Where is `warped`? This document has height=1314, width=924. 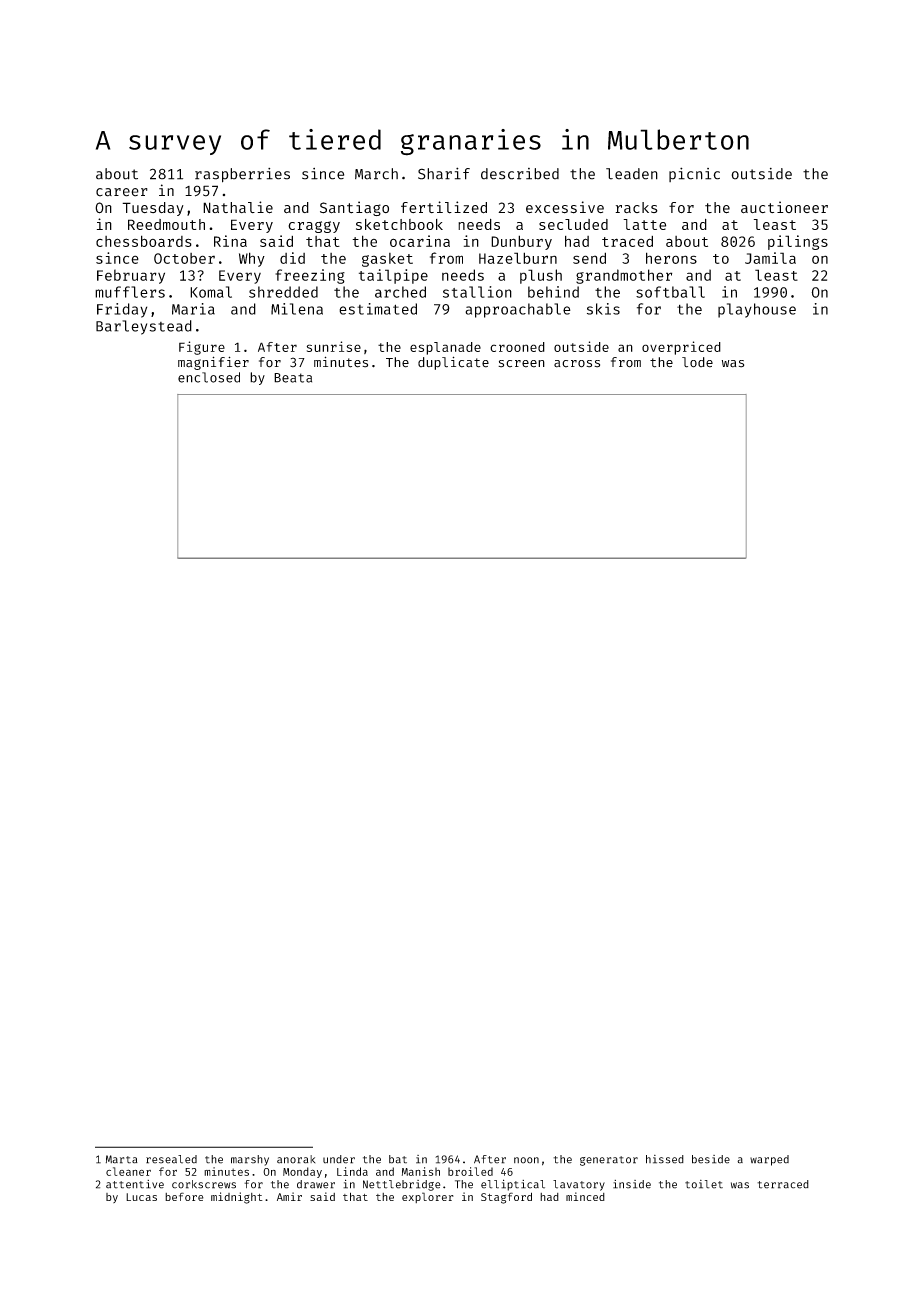 warped is located at coordinates (769, 1160).
